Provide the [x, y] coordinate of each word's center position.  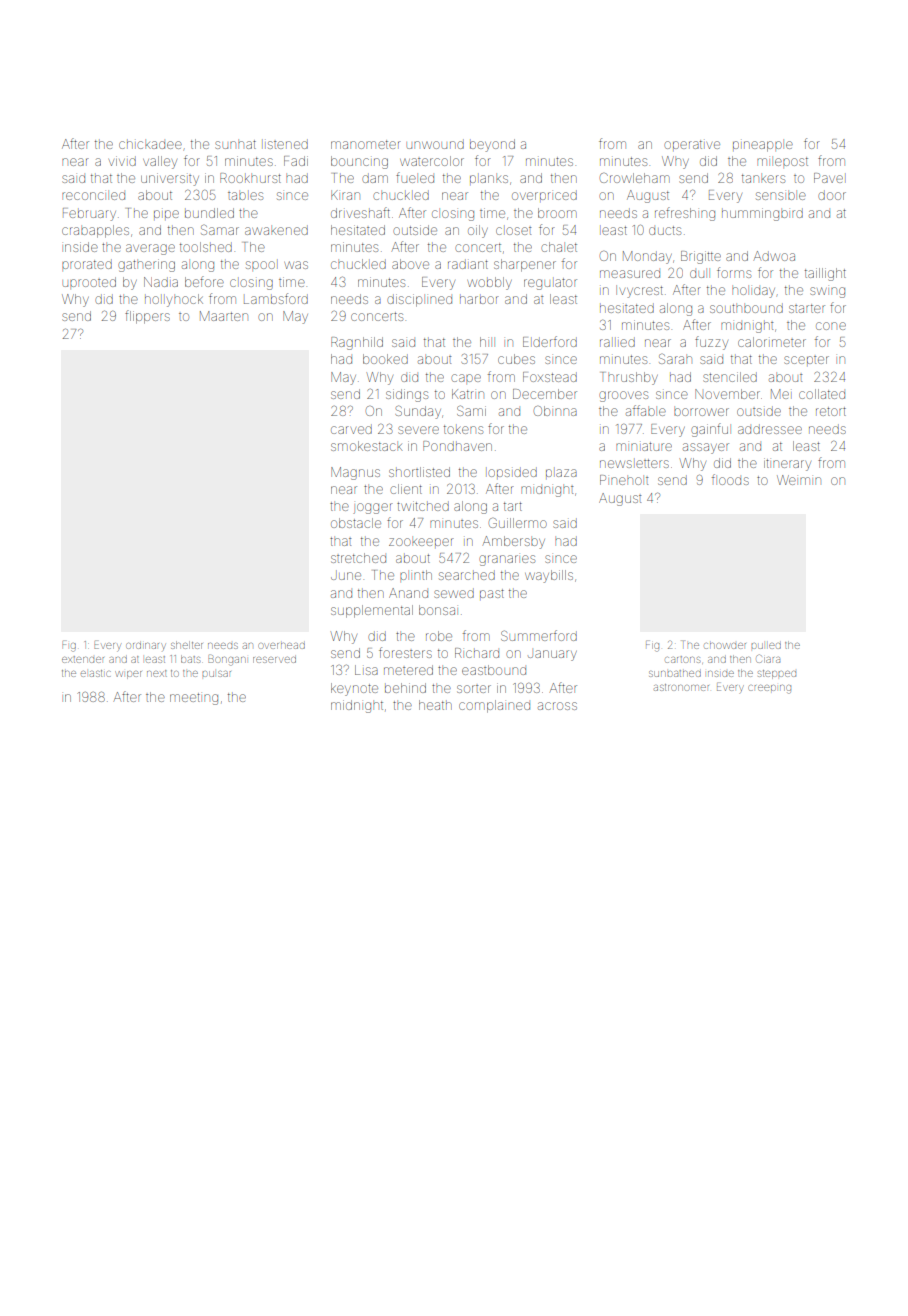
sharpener [525, 265]
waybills [549, 576]
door [832, 195]
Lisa [366, 670]
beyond [492, 145]
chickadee [150, 145]
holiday [753, 292]
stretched [358, 558]
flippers [147, 317]
